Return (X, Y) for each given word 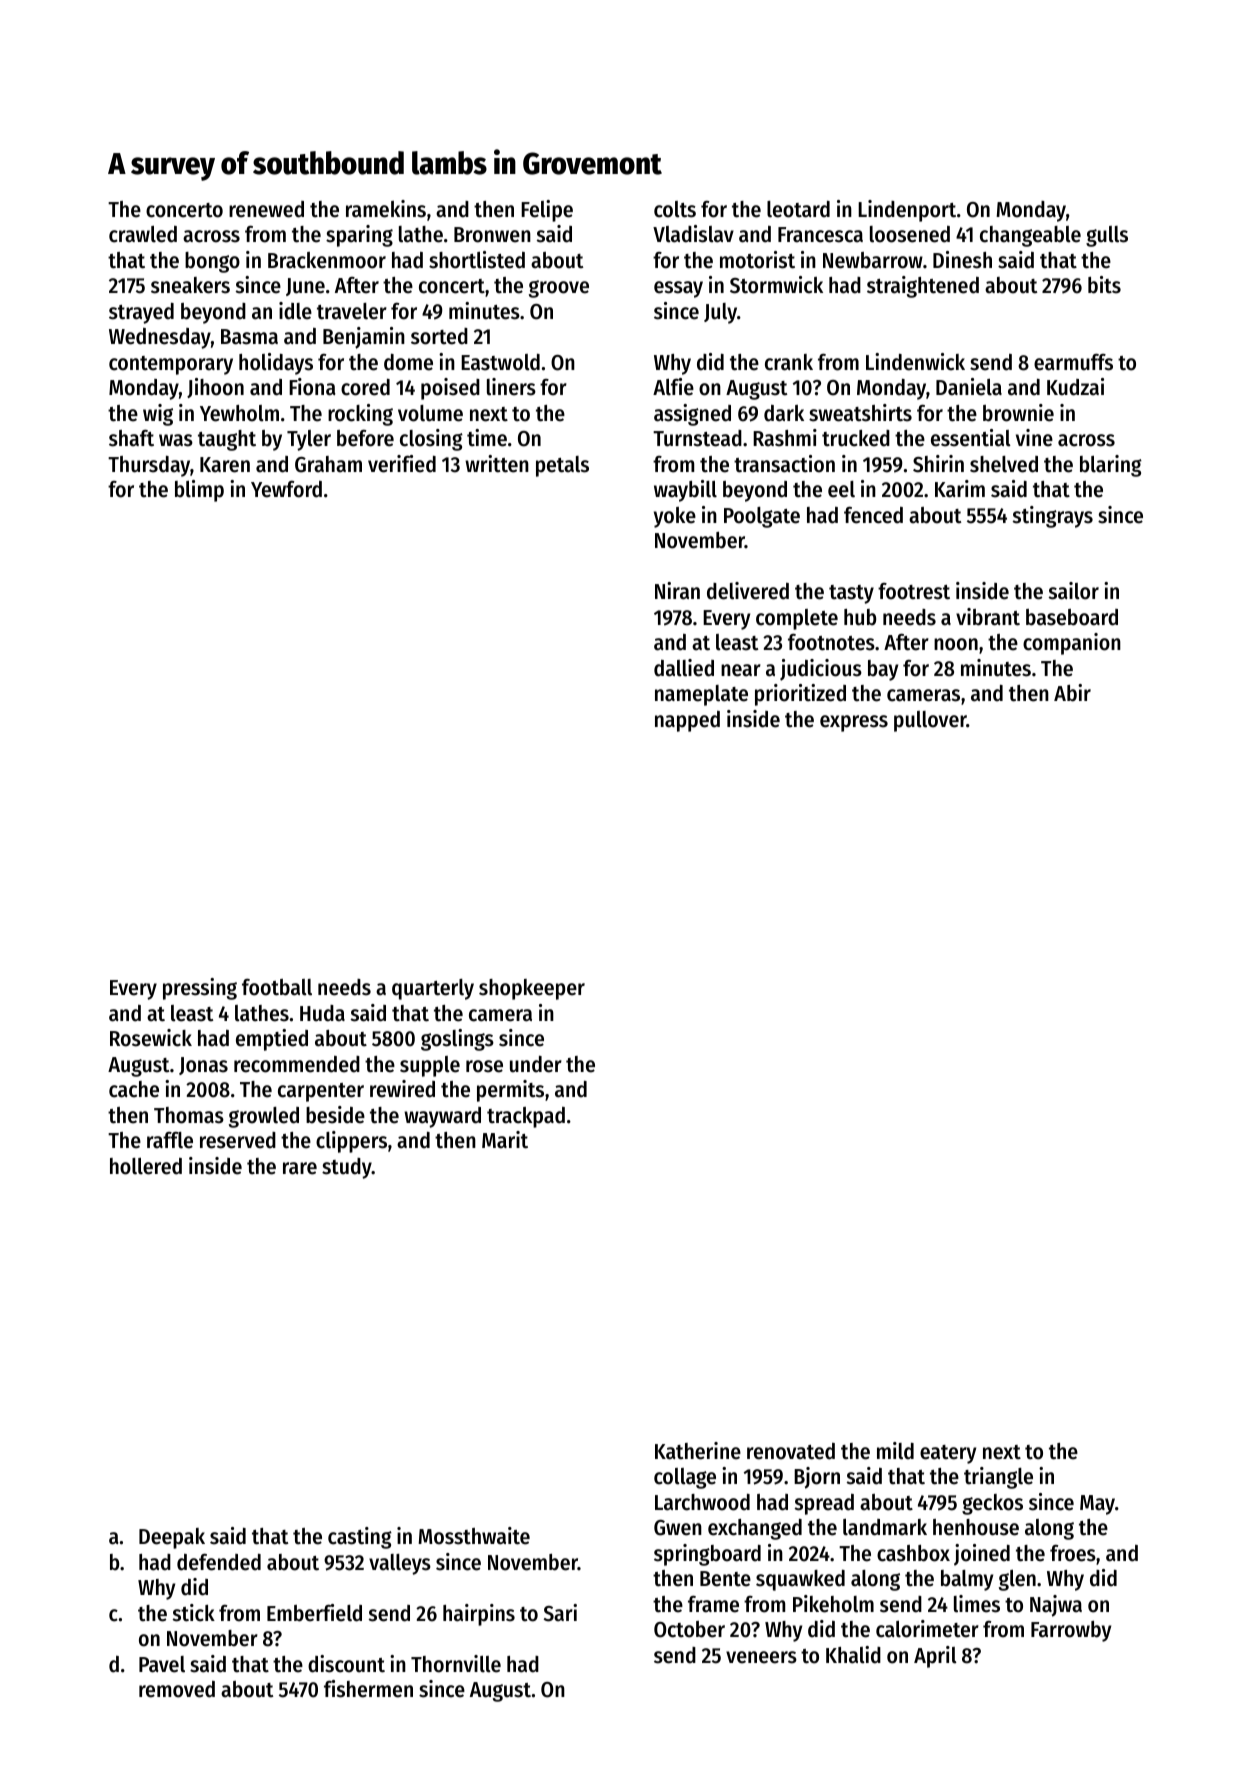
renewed (266, 209)
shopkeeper (532, 989)
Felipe (547, 211)
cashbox (913, 1553)
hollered (146, 1166)
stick (194, 1613)
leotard (798, 209)
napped (687, 721)
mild (895, 1451)
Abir (1072, 693)
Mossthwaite (474, 1536)
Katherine (698, 1451)
